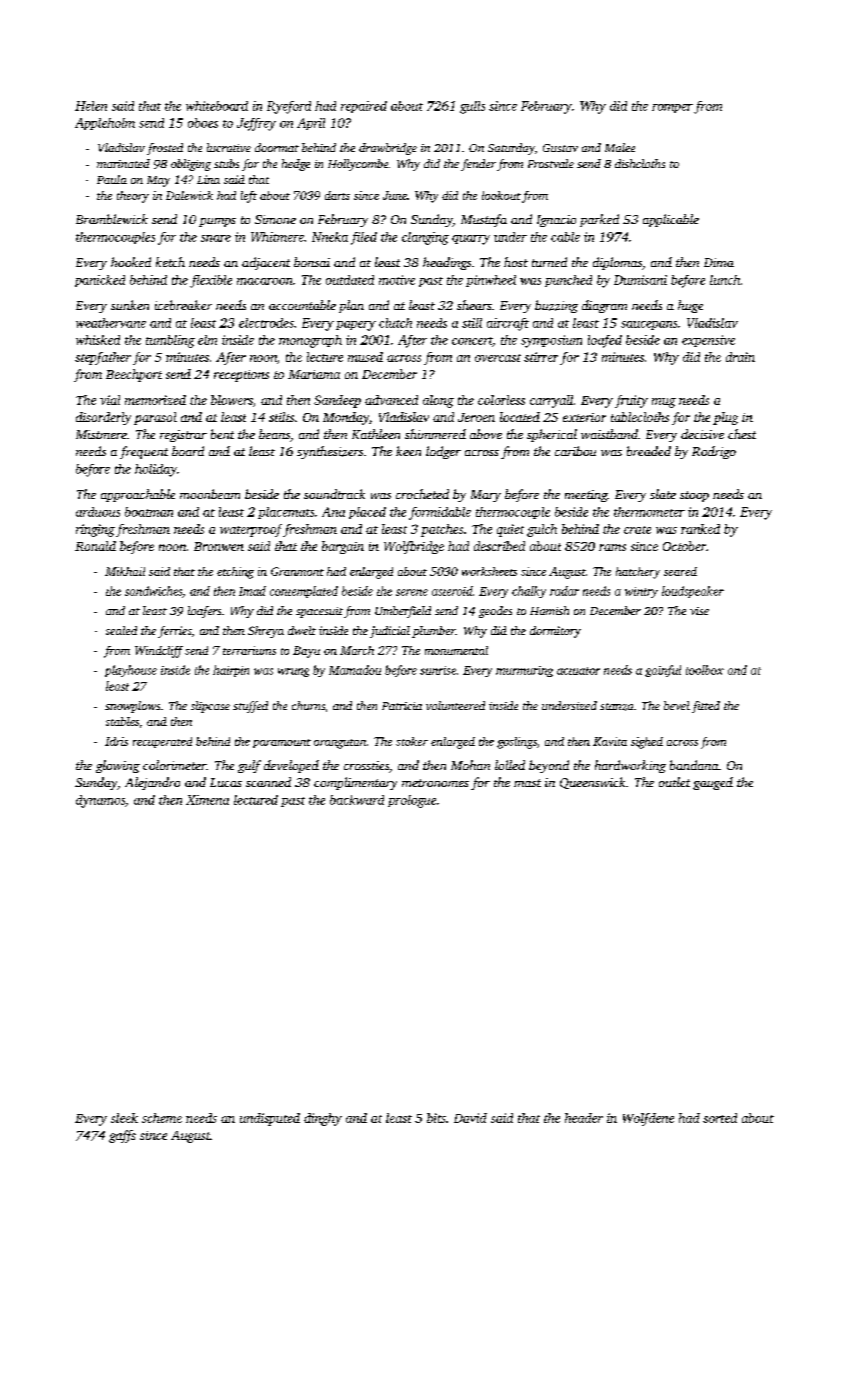  What do you see at coordinates (355, 783) in the screenshot?
I see `complimentary` at bounding box center [355, 783].
